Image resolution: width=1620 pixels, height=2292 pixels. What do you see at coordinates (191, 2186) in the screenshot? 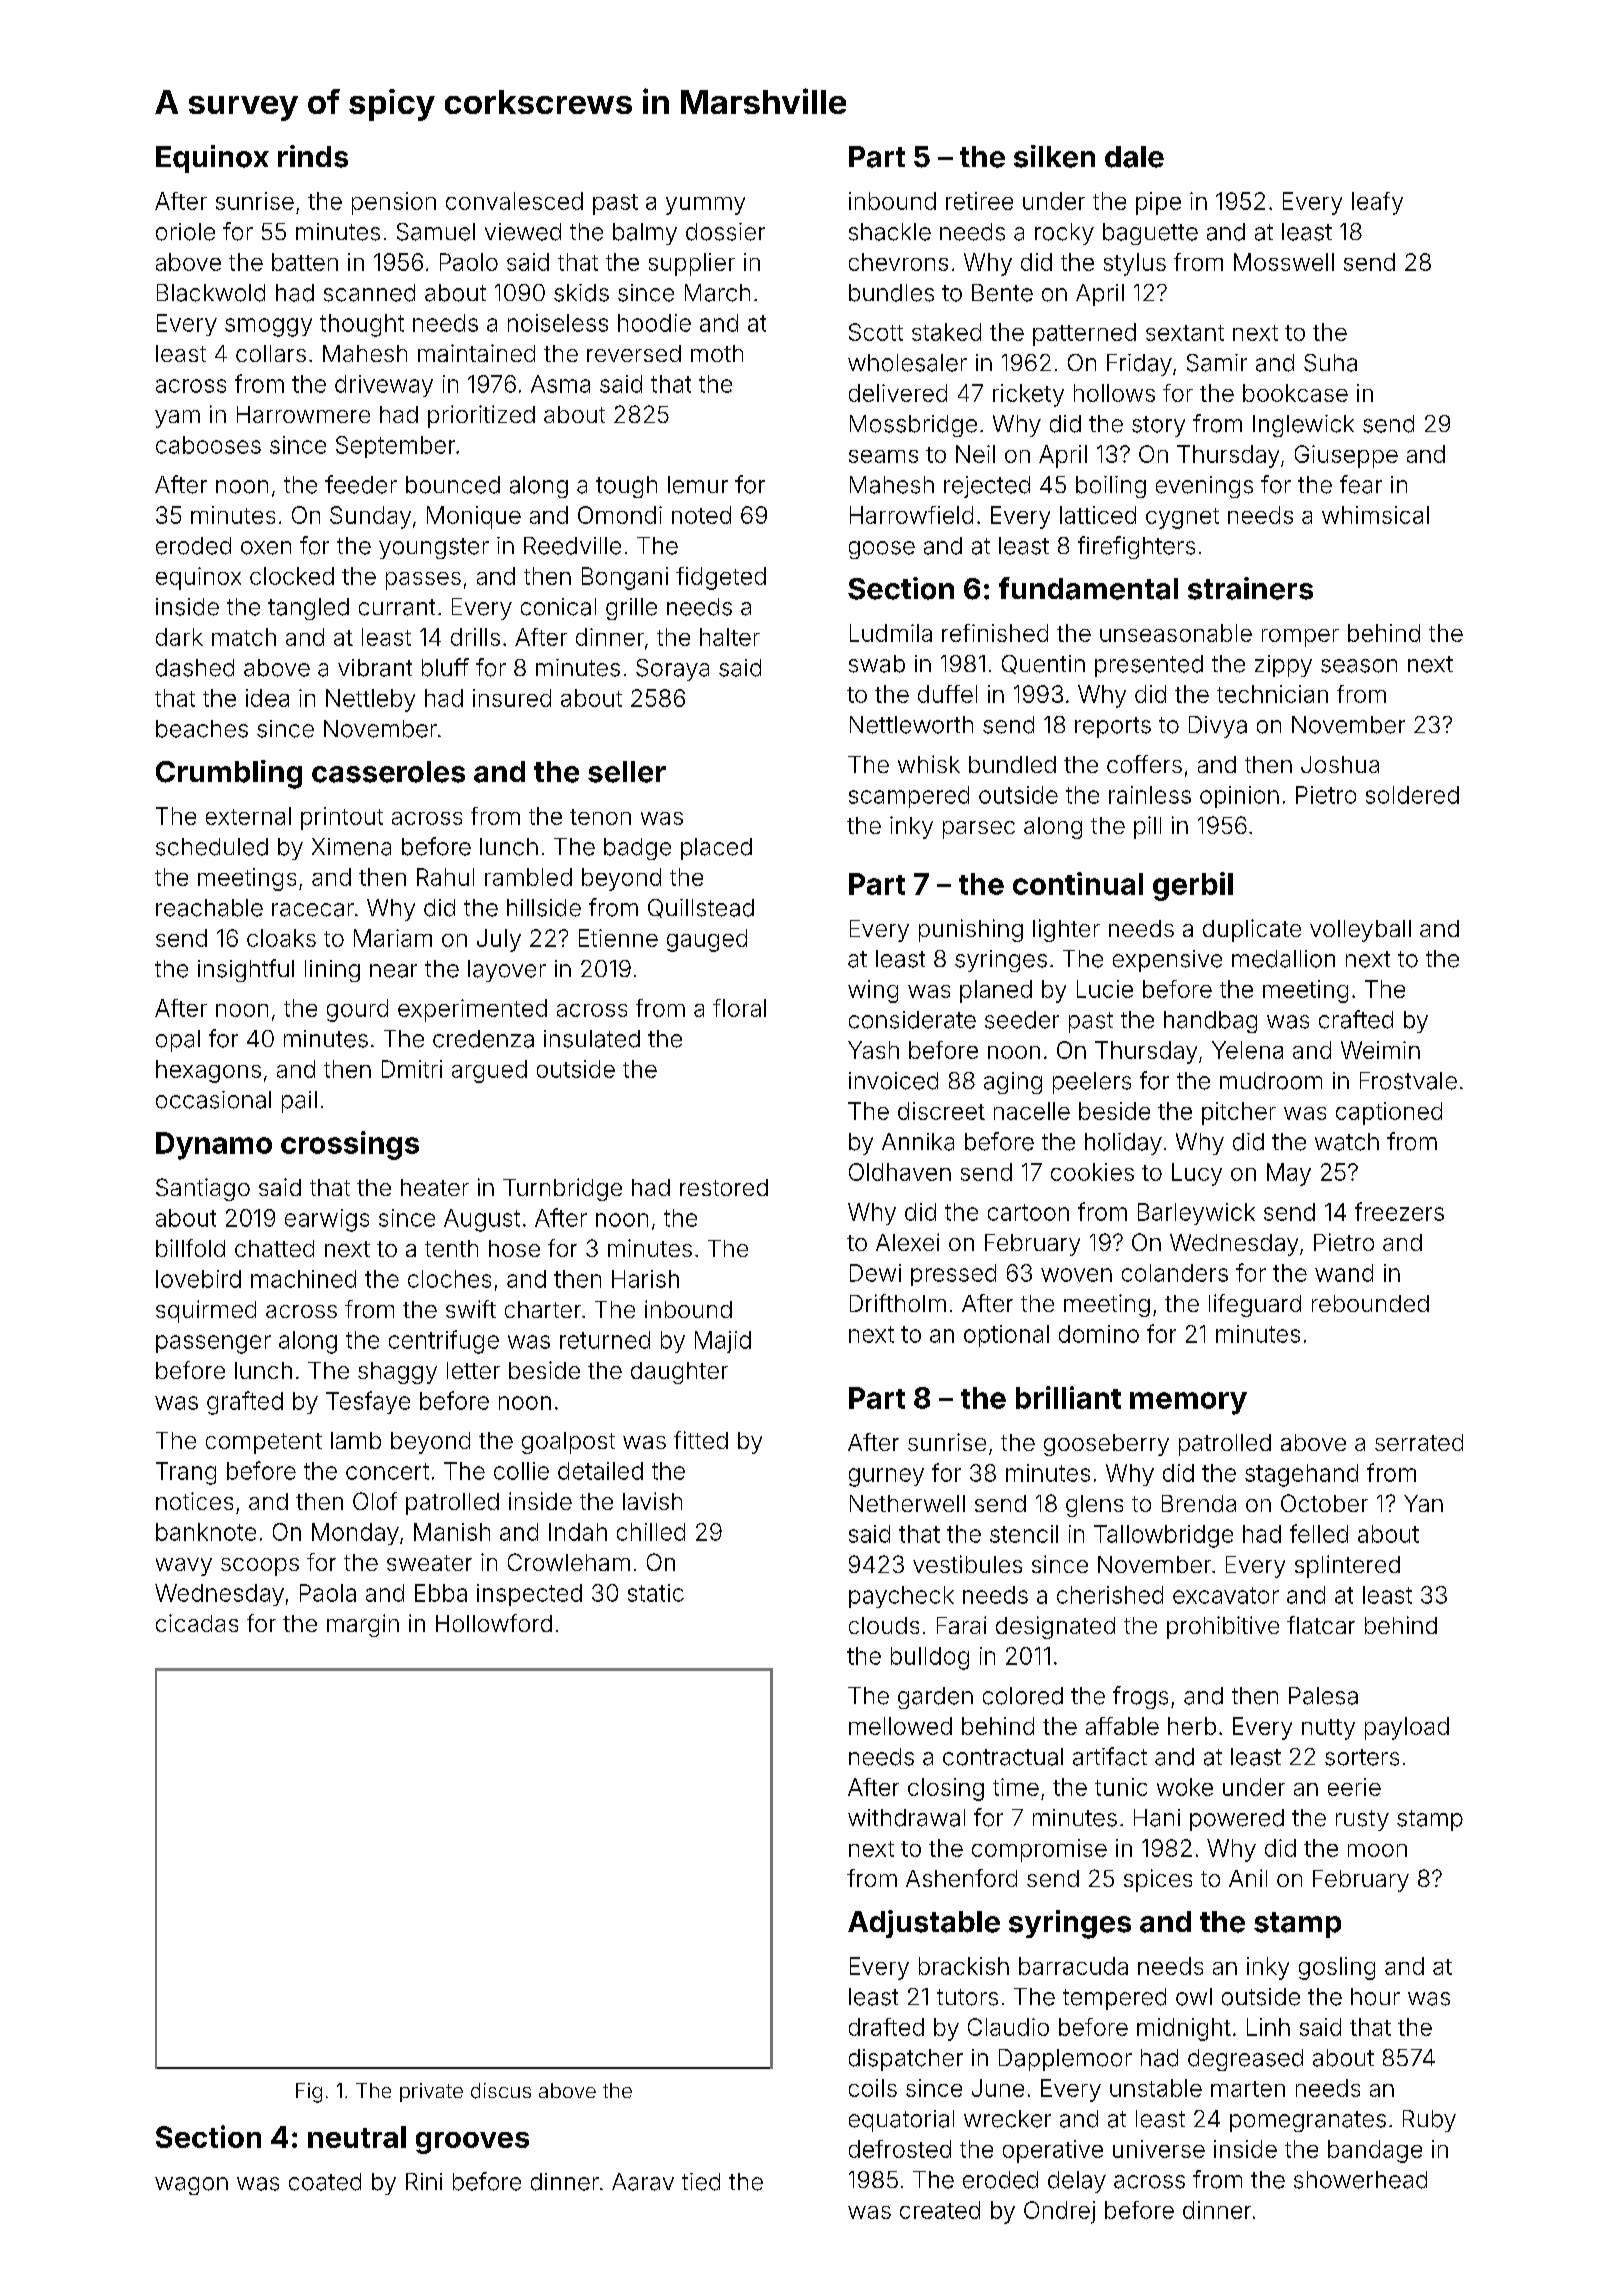
I see `wagon` at bounding box center [191, 2186].
